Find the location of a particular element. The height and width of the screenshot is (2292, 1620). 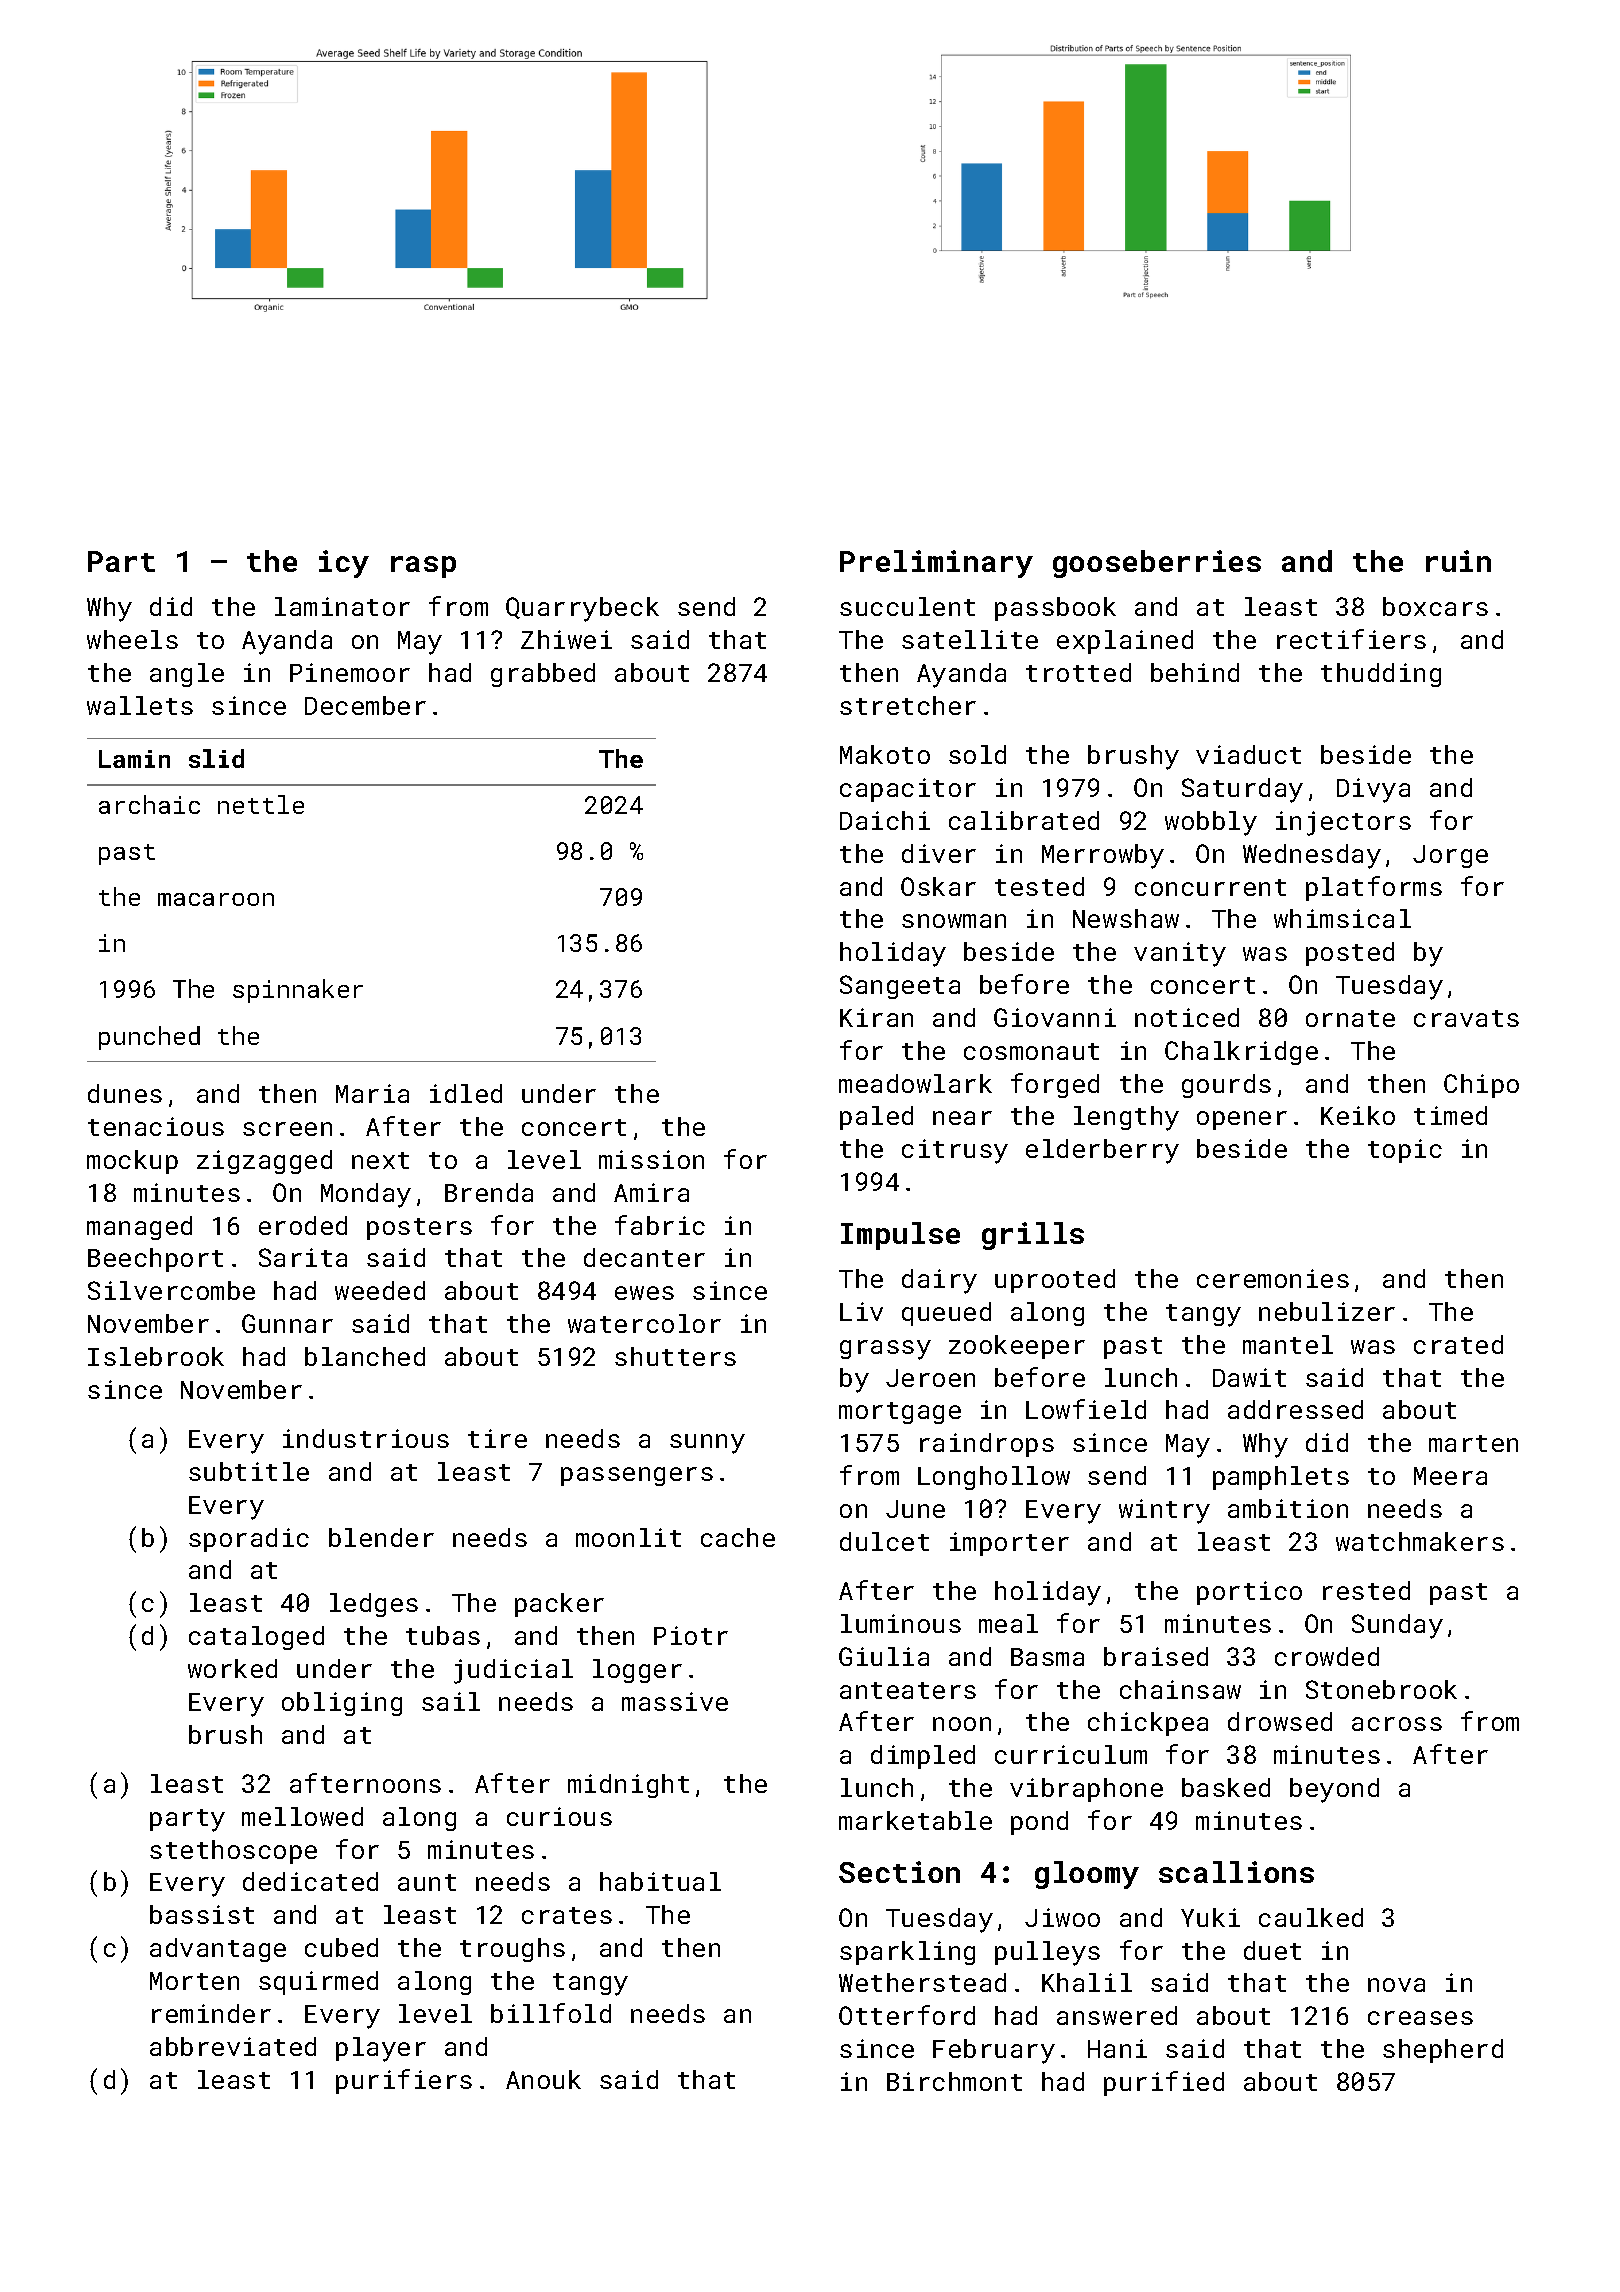

spinnaker is located at coordinates (298, 991).
